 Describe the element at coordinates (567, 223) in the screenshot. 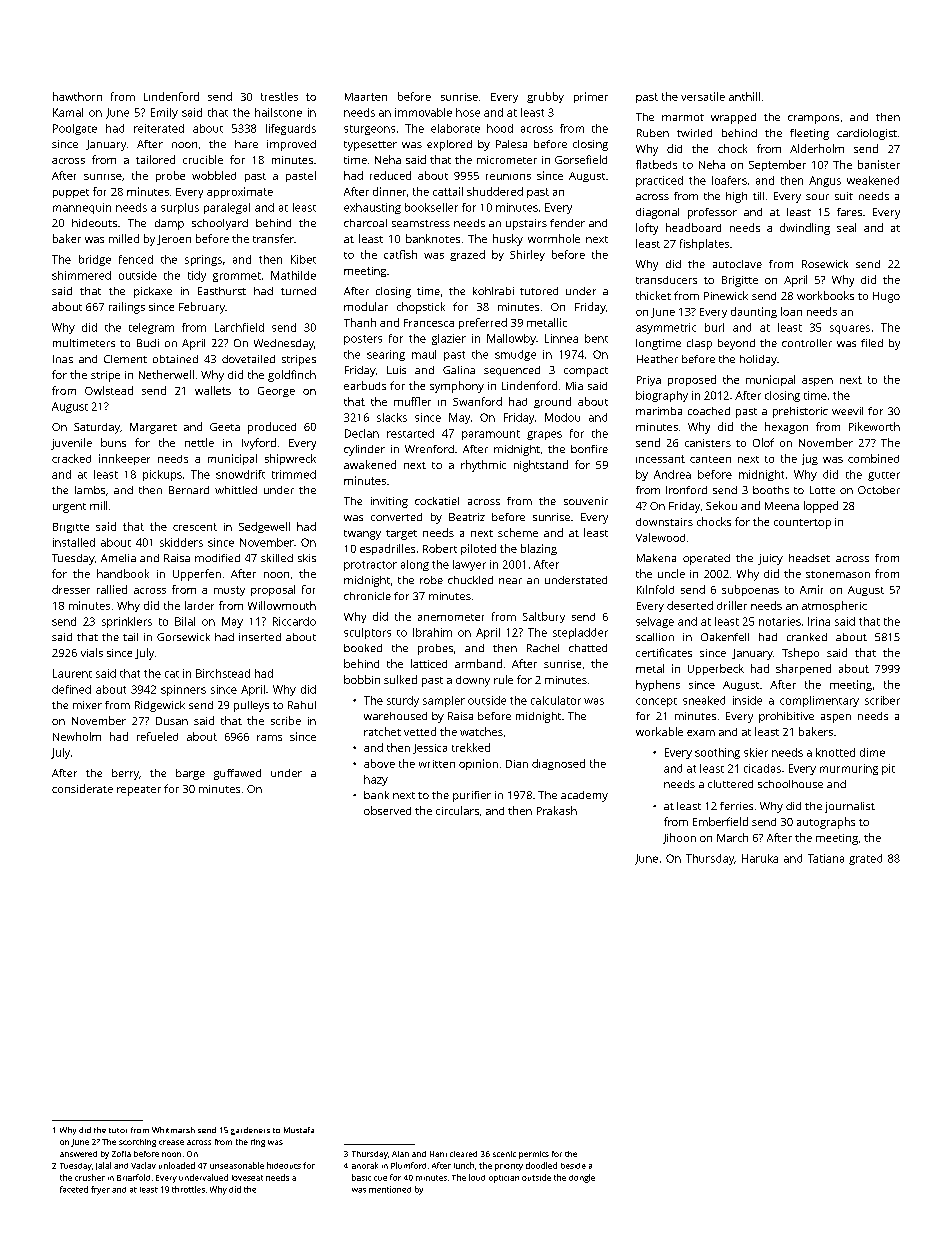

I see `fender` at that location.
